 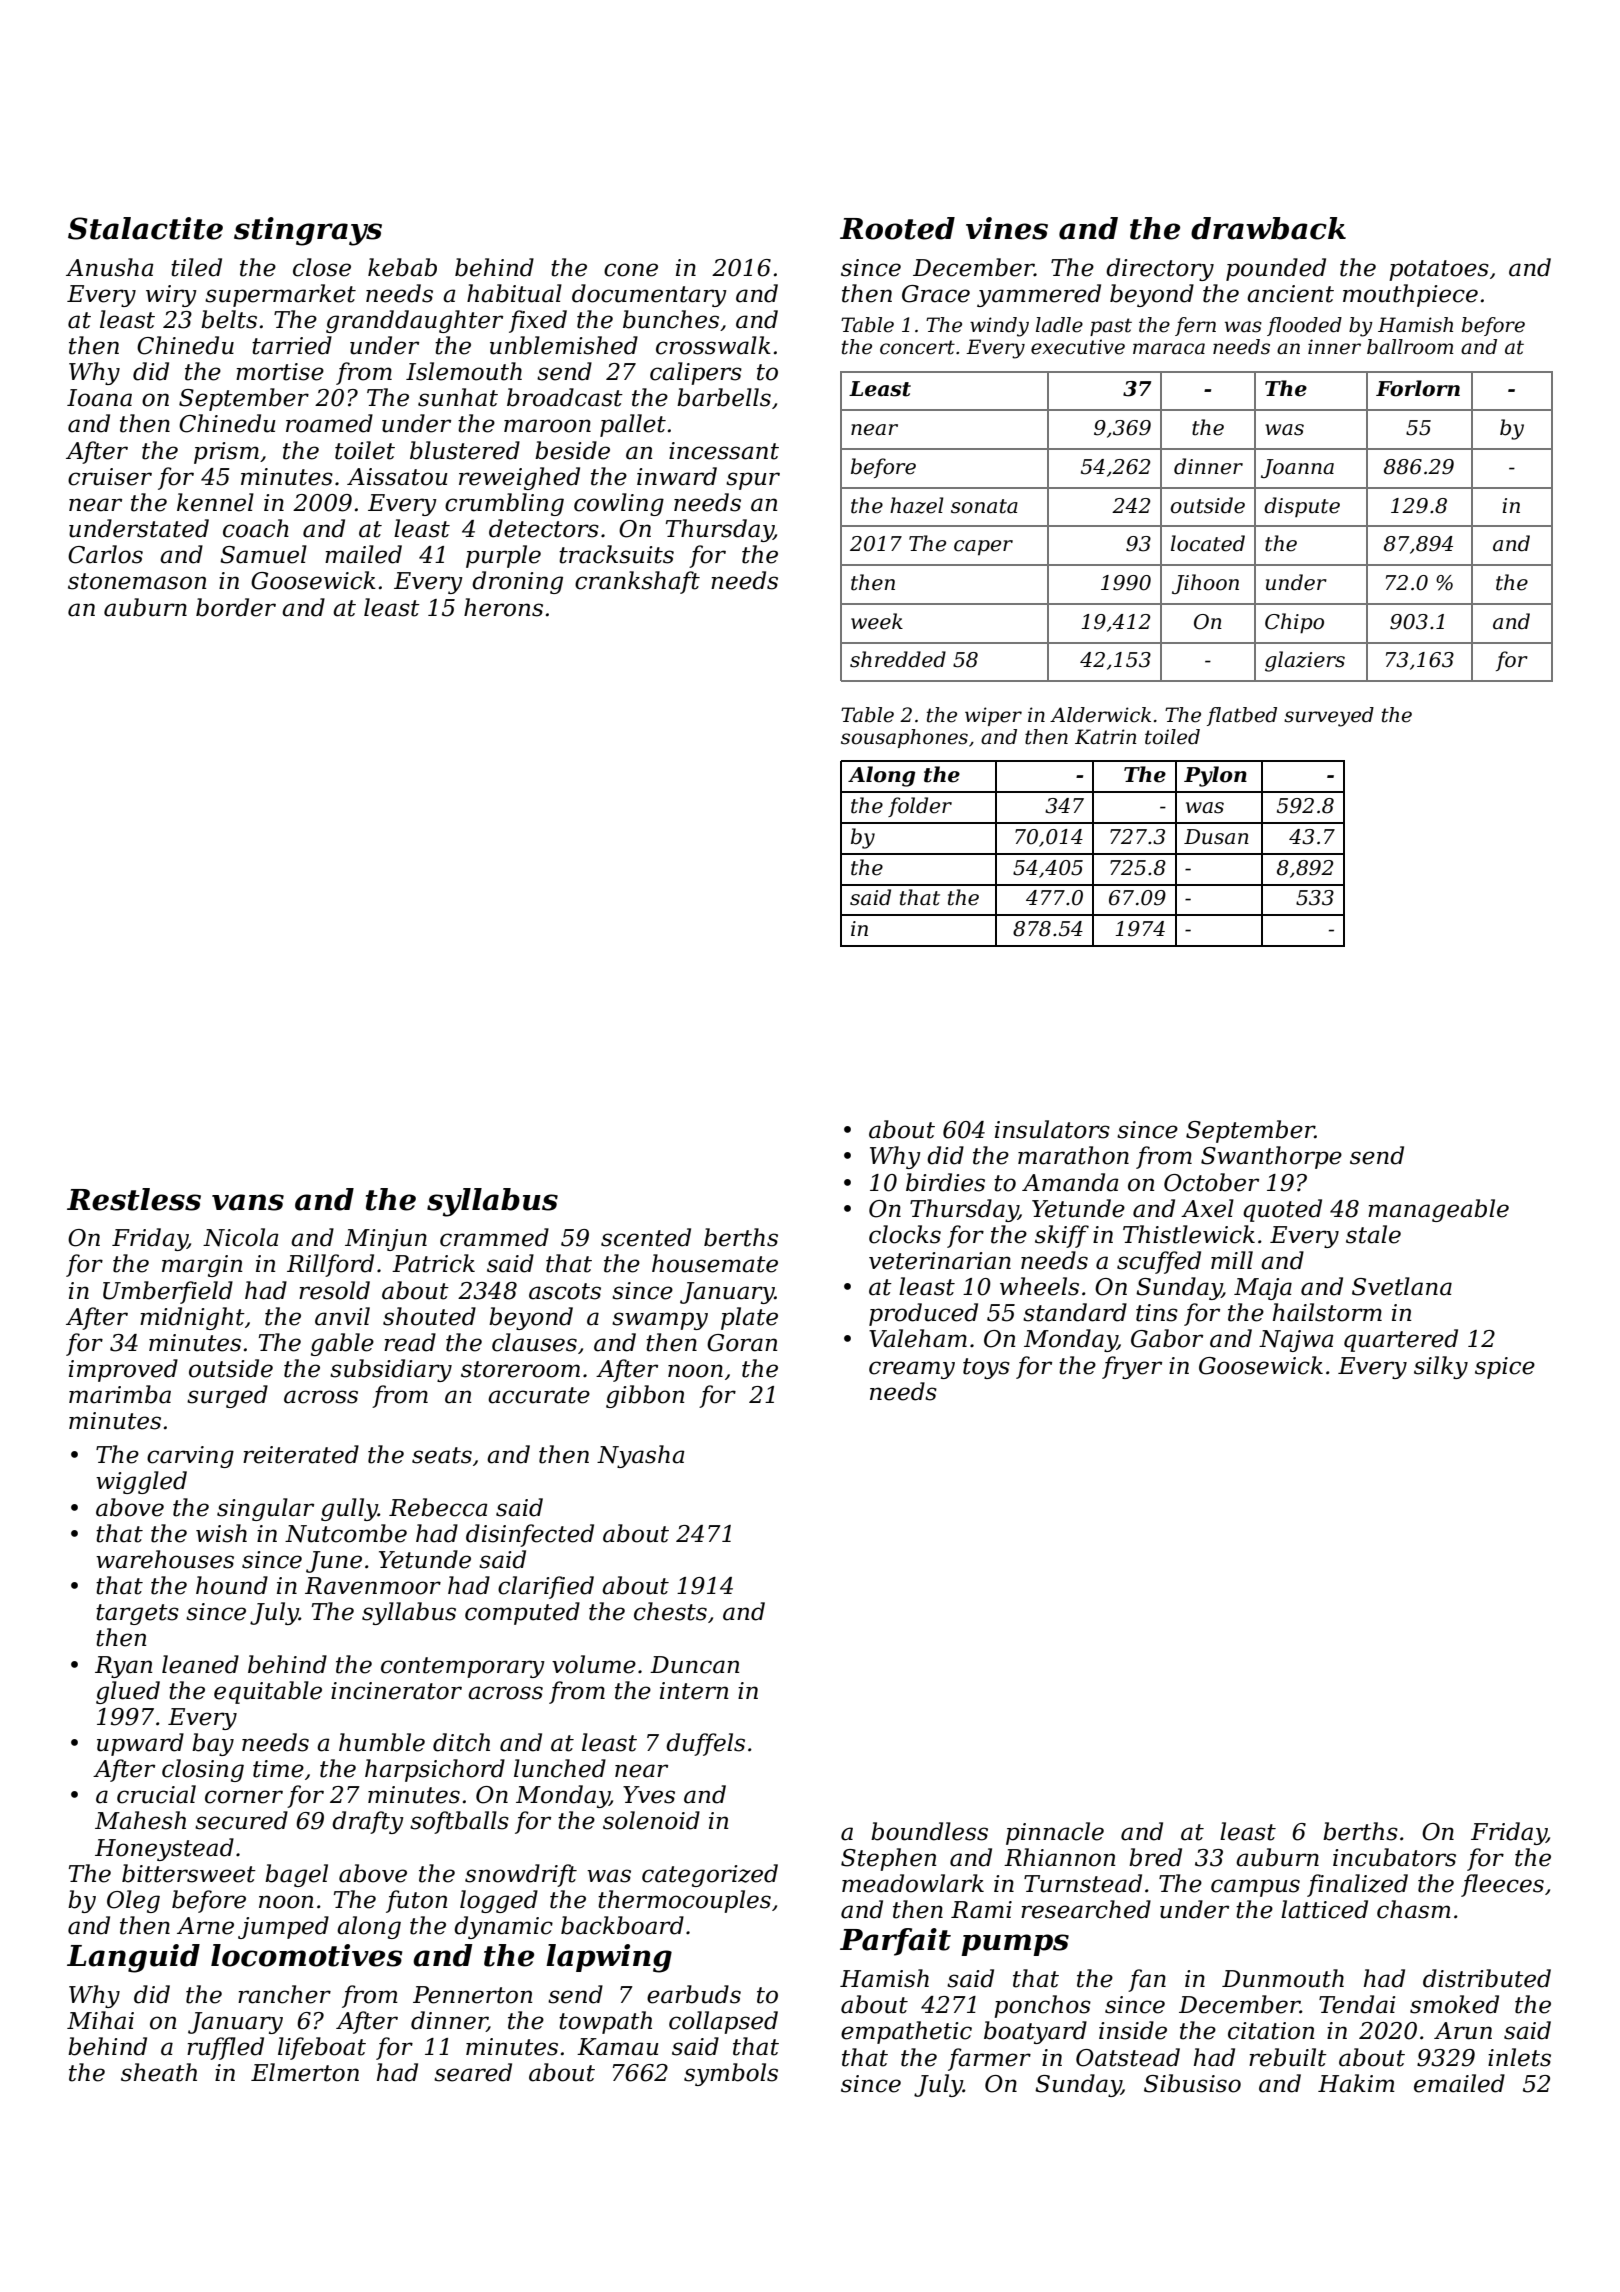 What do you see at coordinates (1441, 1367) in the screenshot?
I see `silky` at bounding box center [1441, 1367].
